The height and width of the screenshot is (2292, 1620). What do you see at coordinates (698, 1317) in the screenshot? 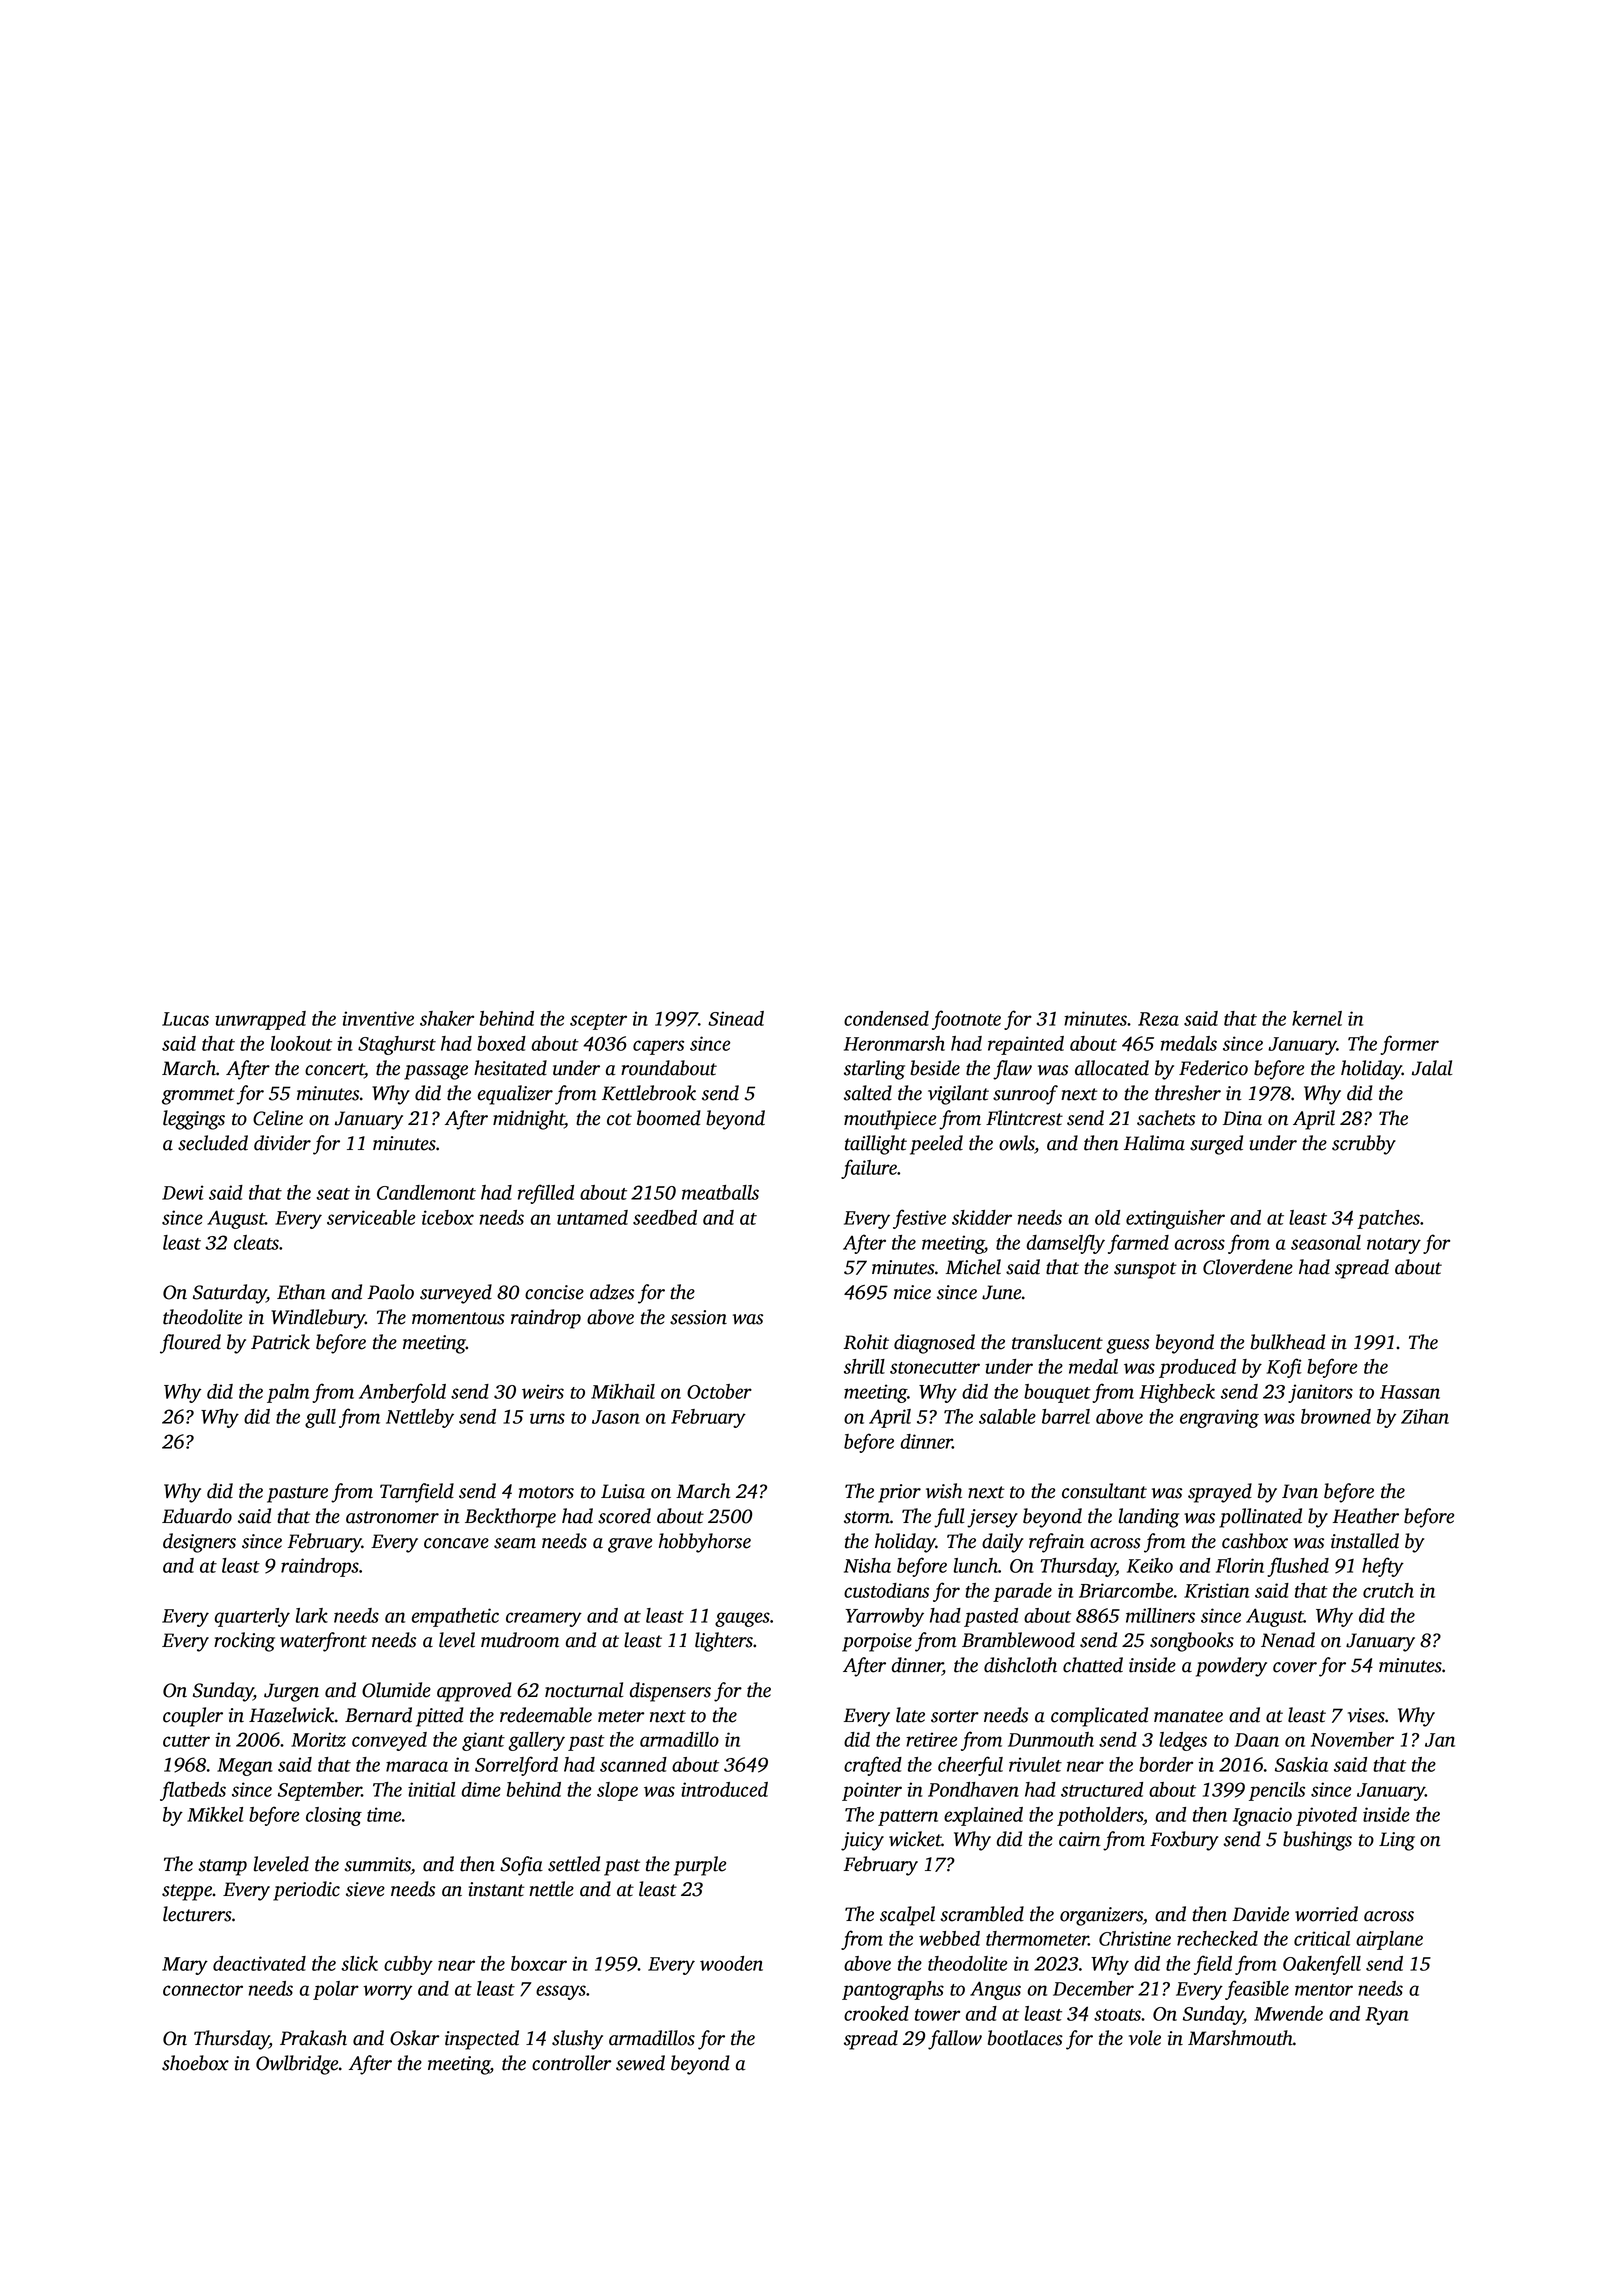
I see `session` at bounding box center [698, 1317].
